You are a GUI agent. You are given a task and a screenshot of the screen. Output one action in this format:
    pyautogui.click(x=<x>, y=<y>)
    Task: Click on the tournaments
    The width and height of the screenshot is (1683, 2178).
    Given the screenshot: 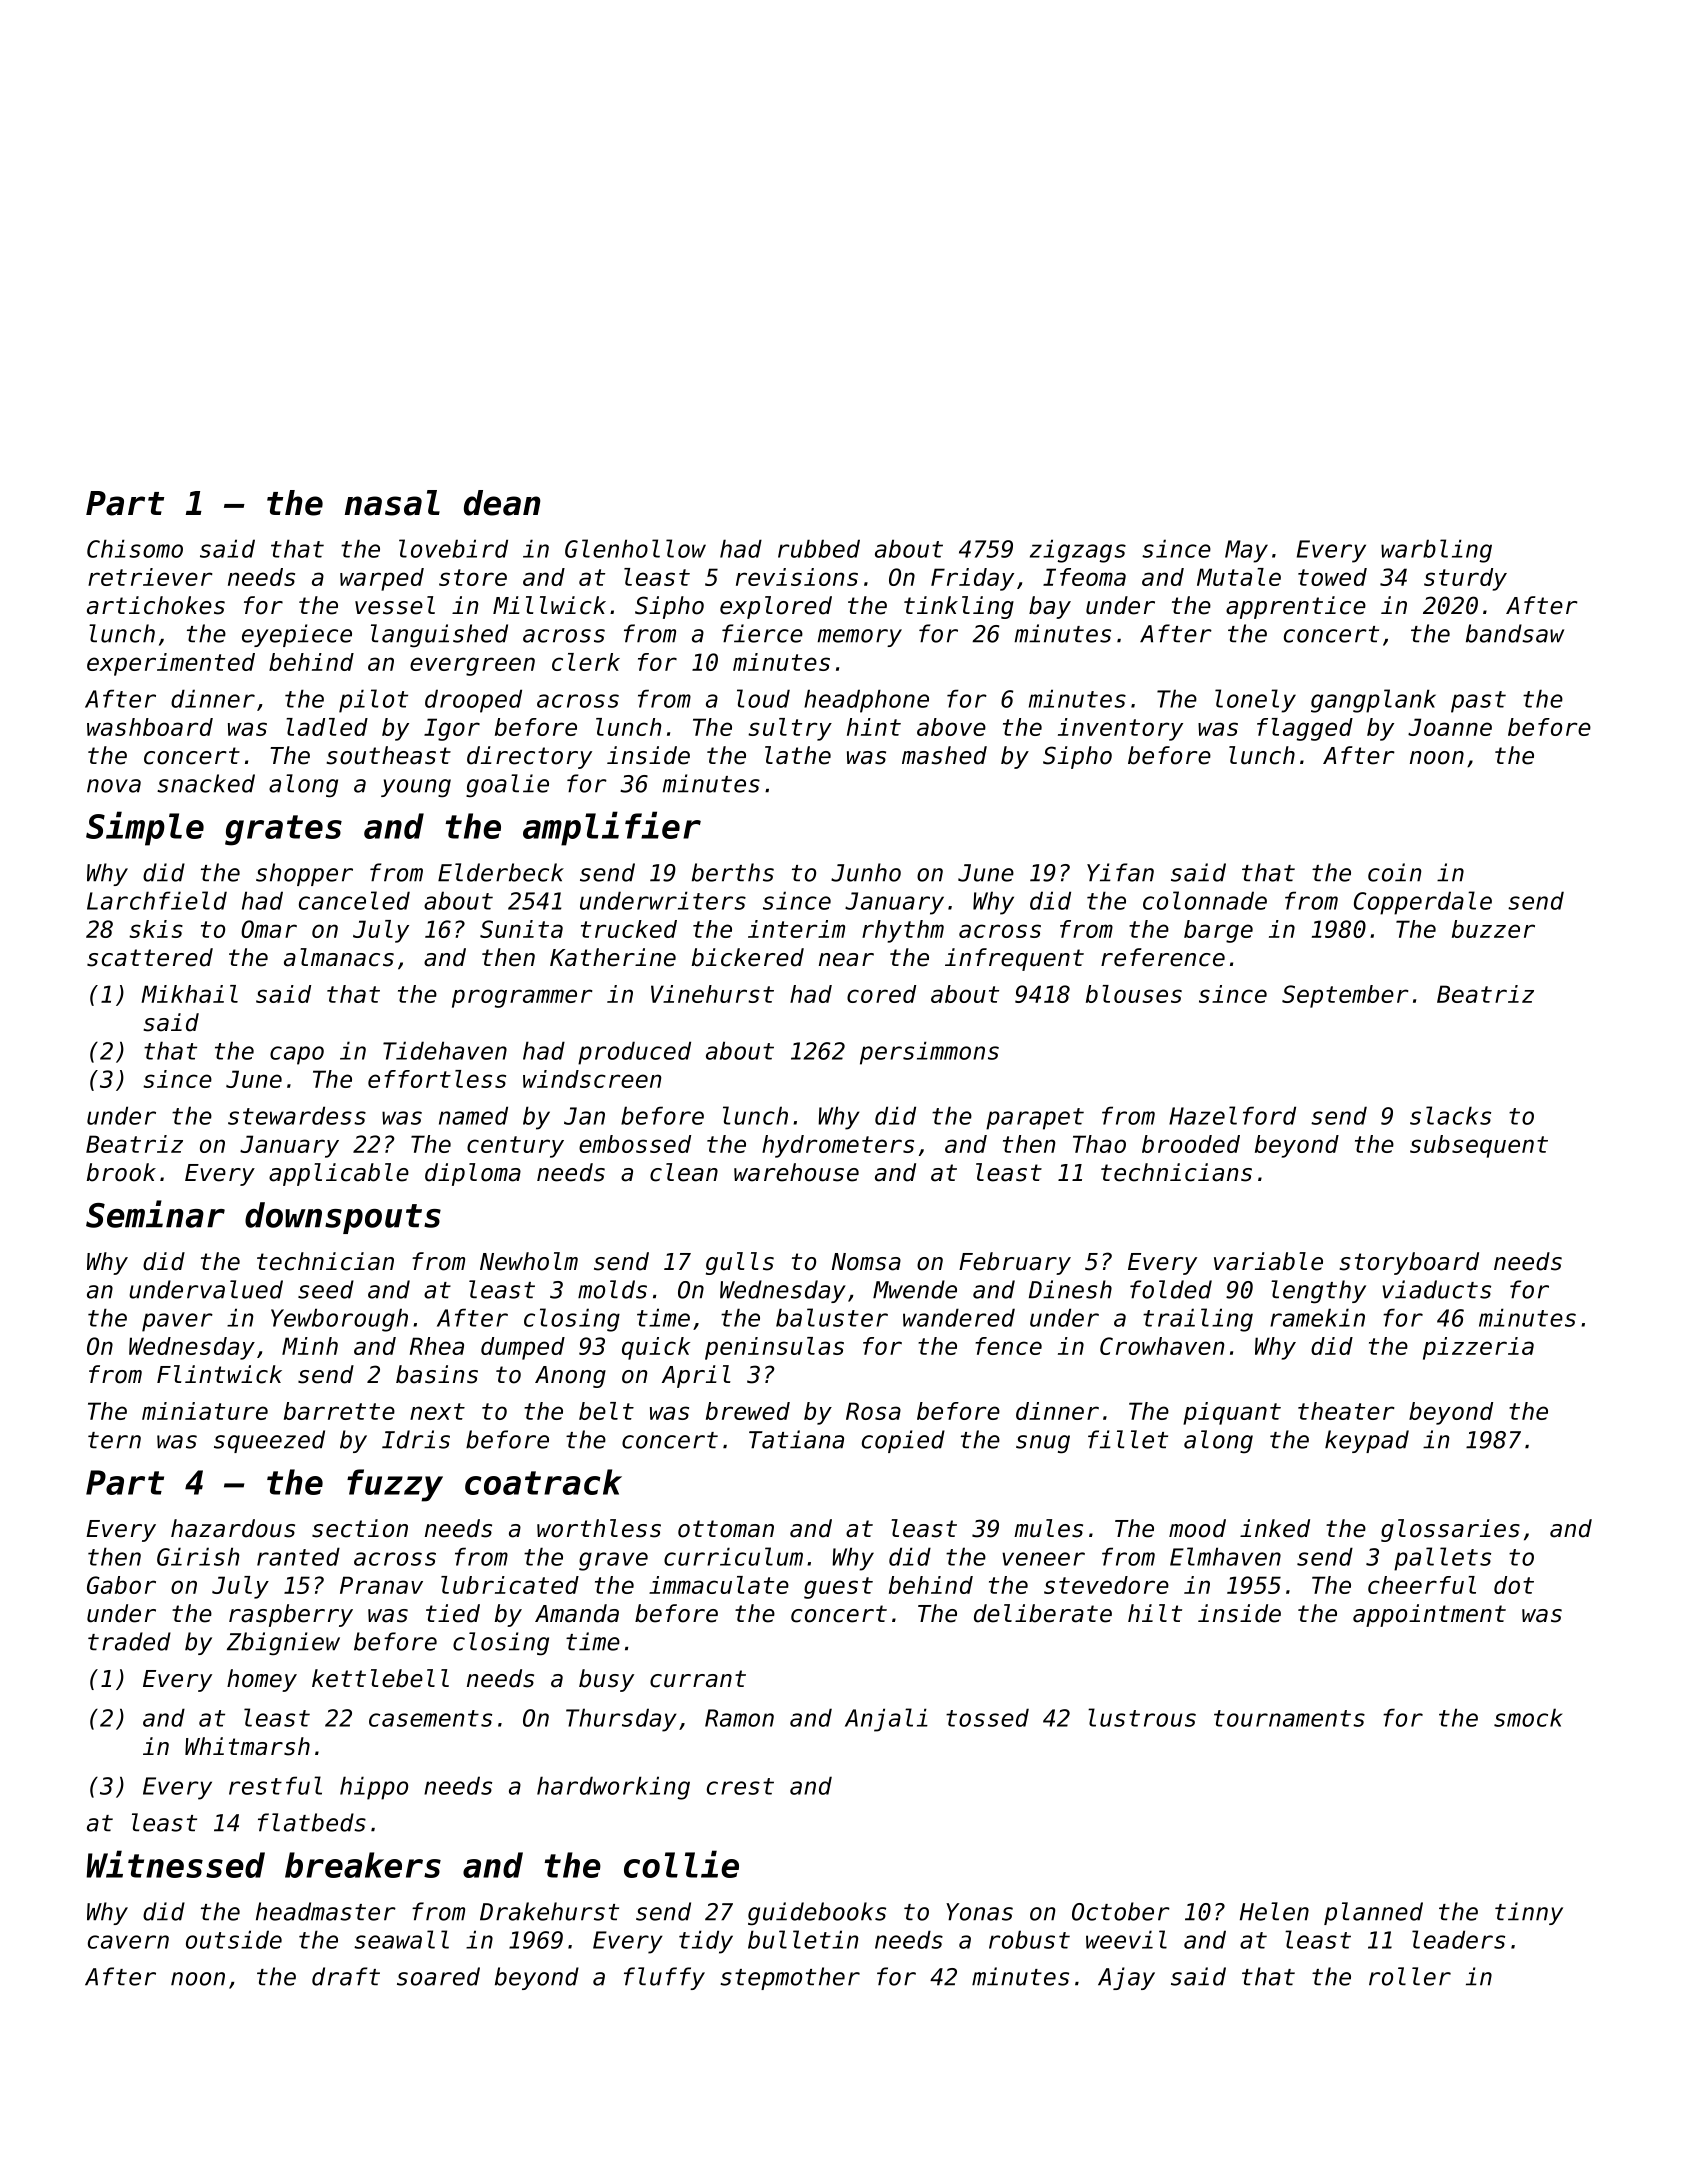 What is the action you would take?
    pyautogui.click(x=1289, y=1718)
